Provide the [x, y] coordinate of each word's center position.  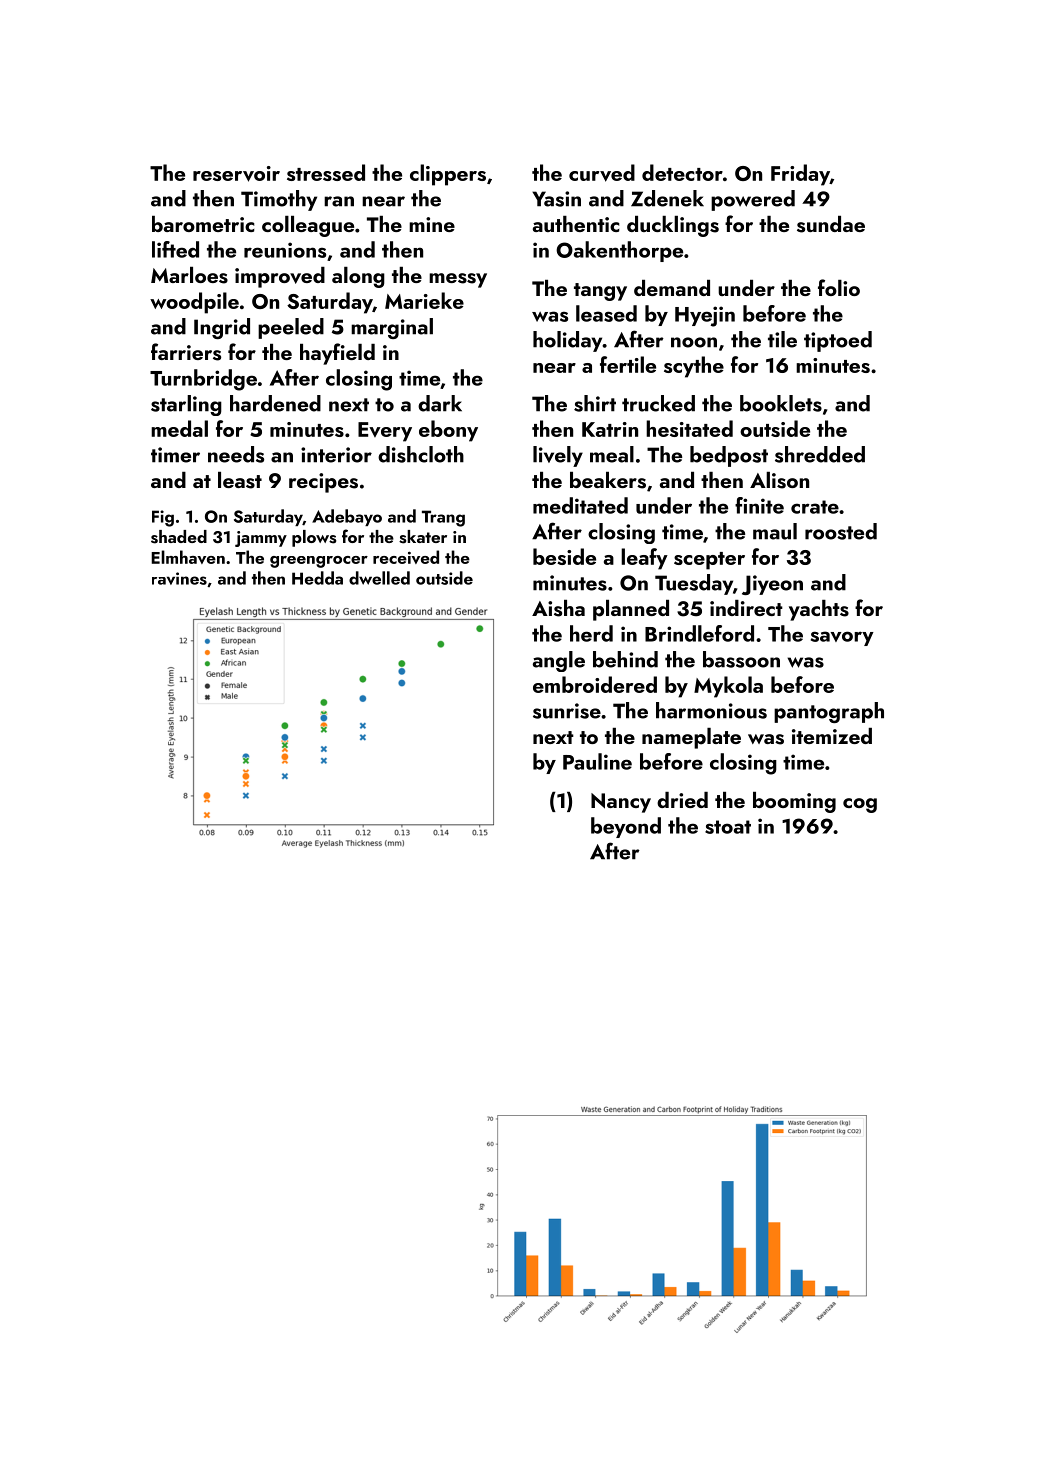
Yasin [556, 199]
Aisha [558, 608]
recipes [323, 483]
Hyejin [705, 316]
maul [775, 531]
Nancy [621, 803]
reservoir [236, 174]
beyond [626, 827]
